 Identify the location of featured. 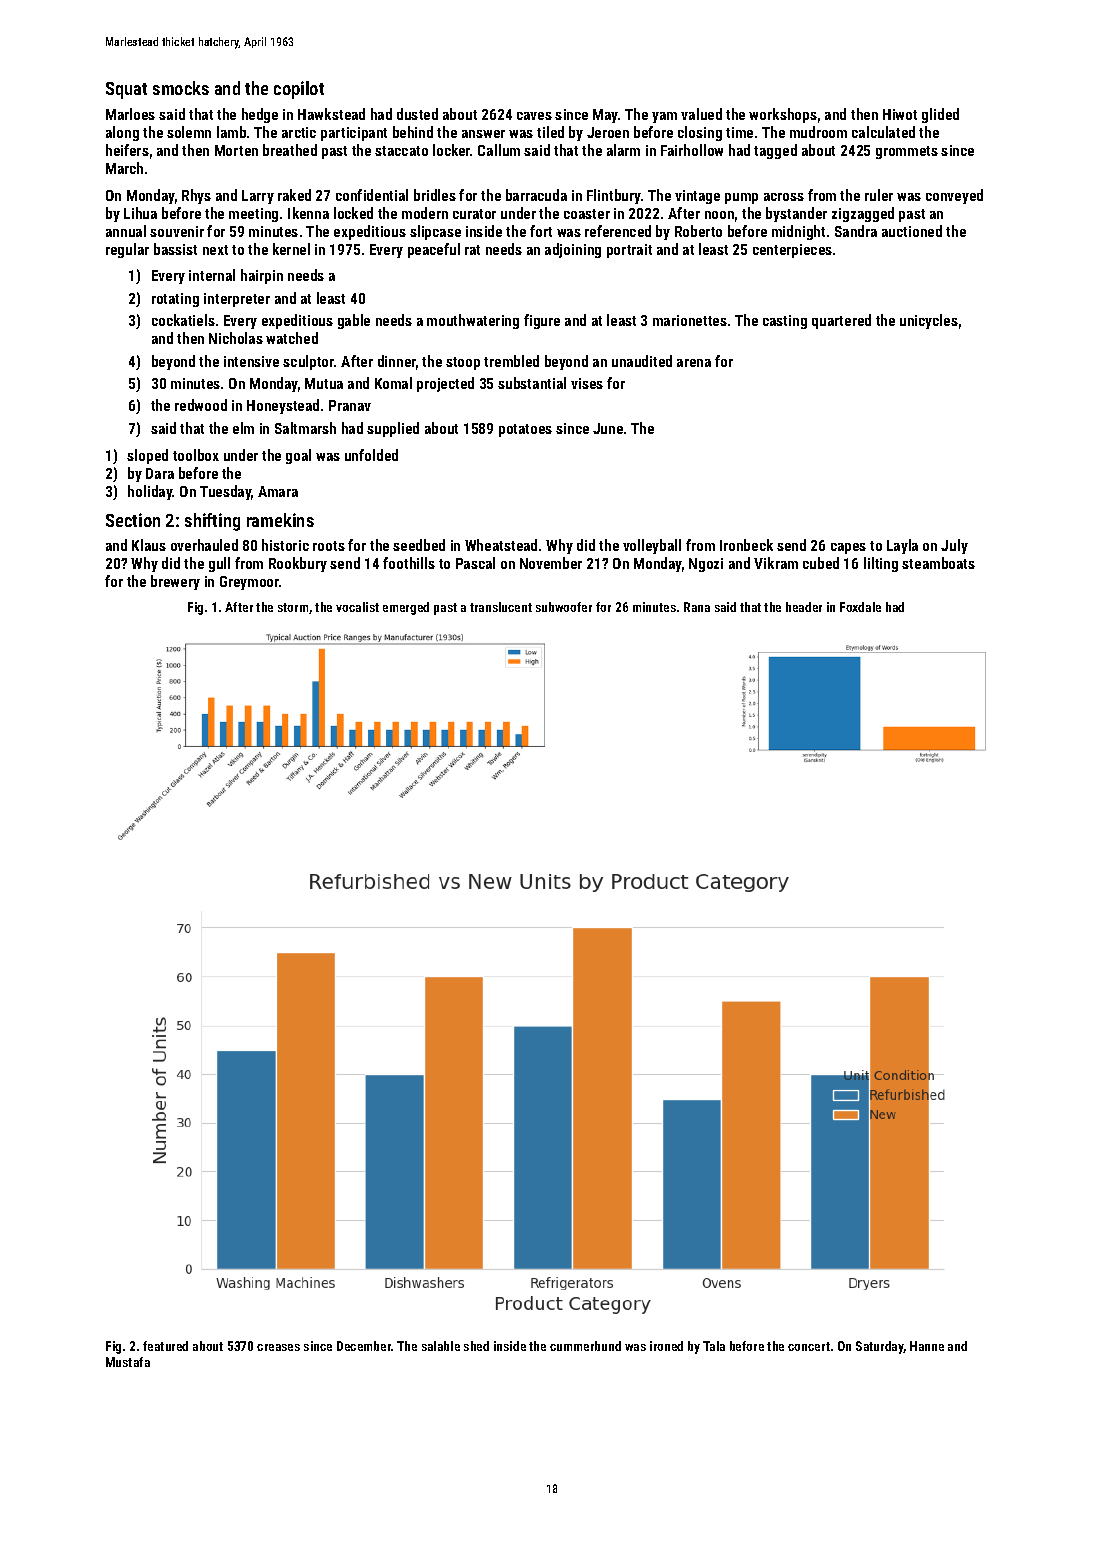
(165, 1346).
